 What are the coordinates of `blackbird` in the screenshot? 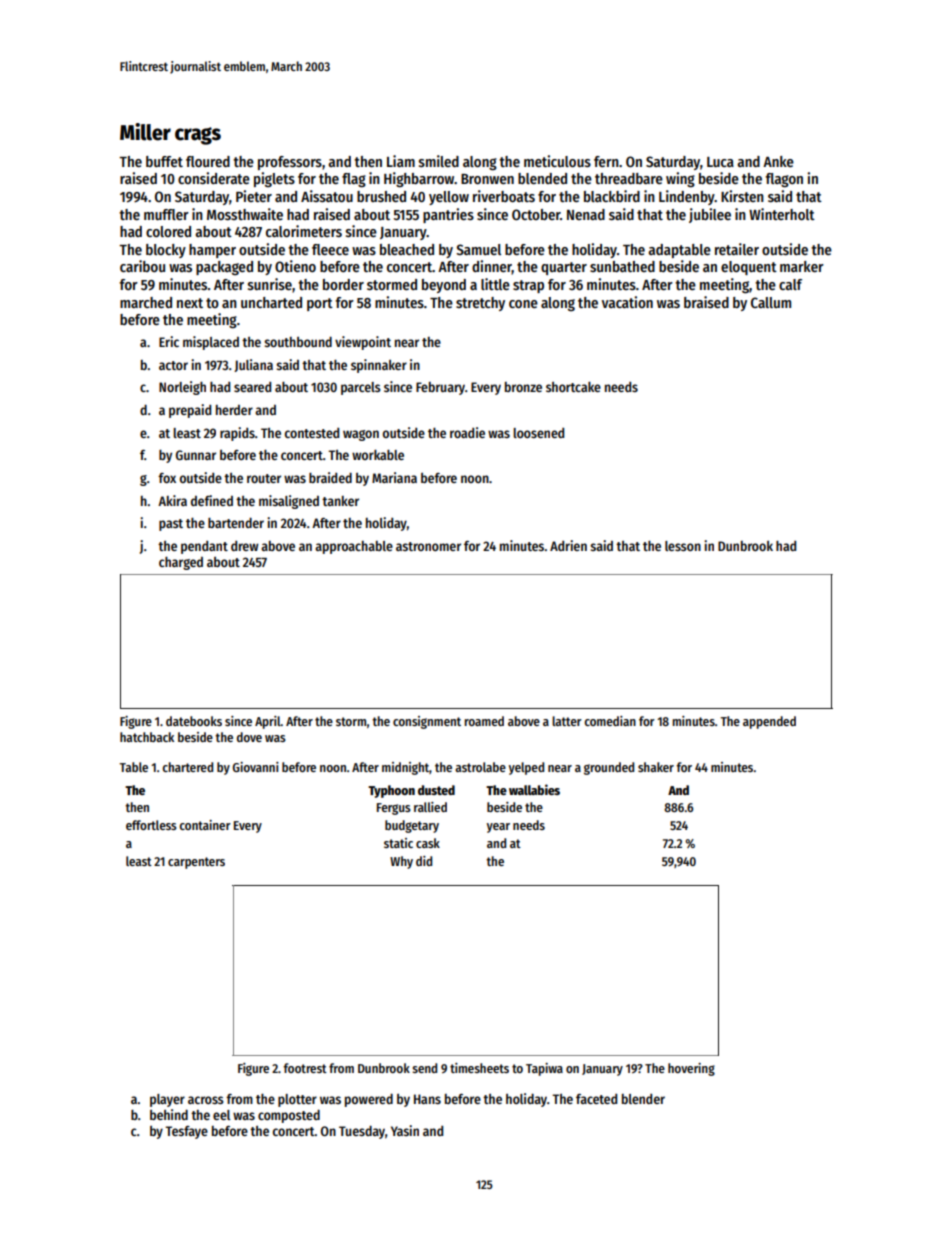 It's located at (612, 196).
